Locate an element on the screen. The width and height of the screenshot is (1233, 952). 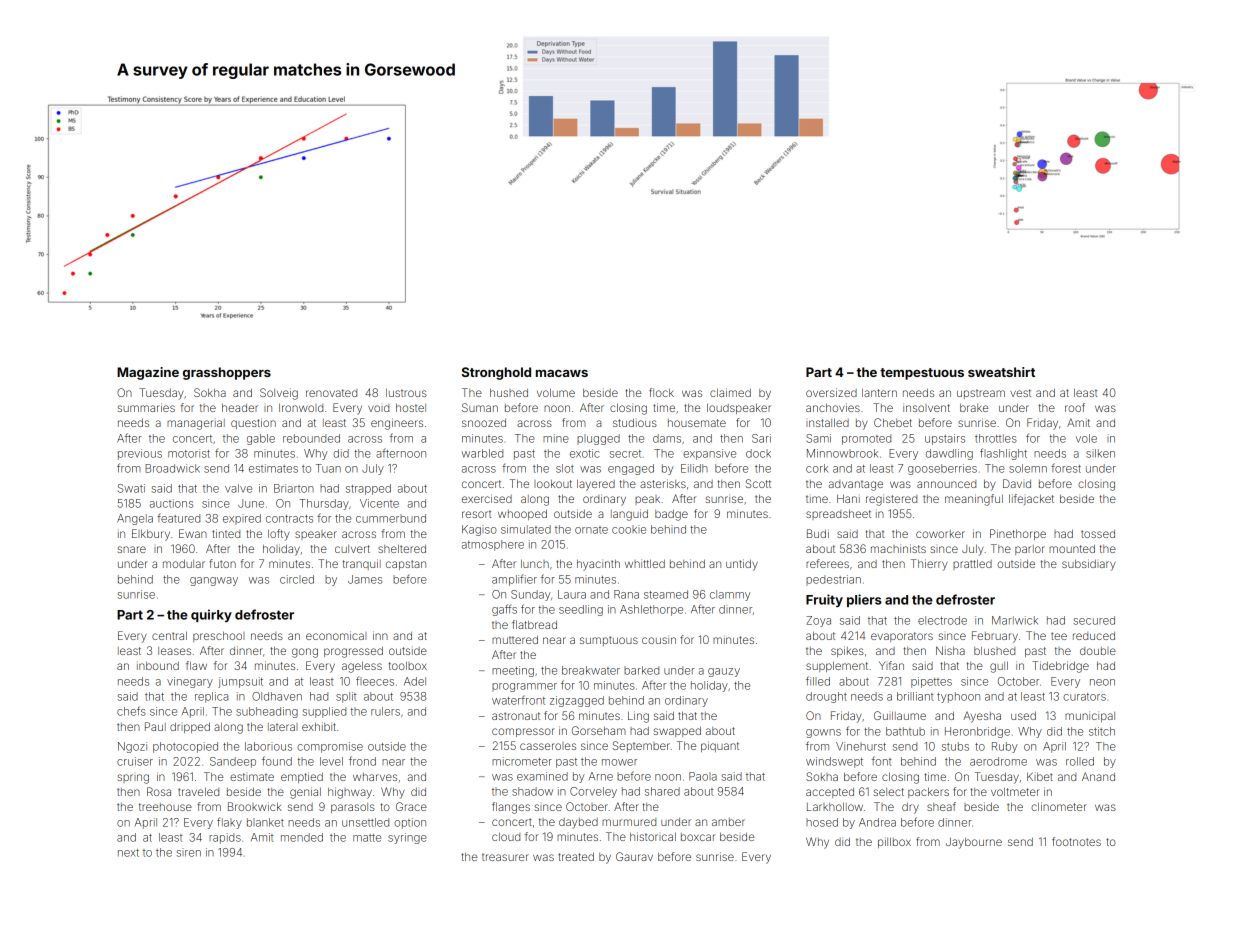
parasols is located at coordinates (353, 808).
